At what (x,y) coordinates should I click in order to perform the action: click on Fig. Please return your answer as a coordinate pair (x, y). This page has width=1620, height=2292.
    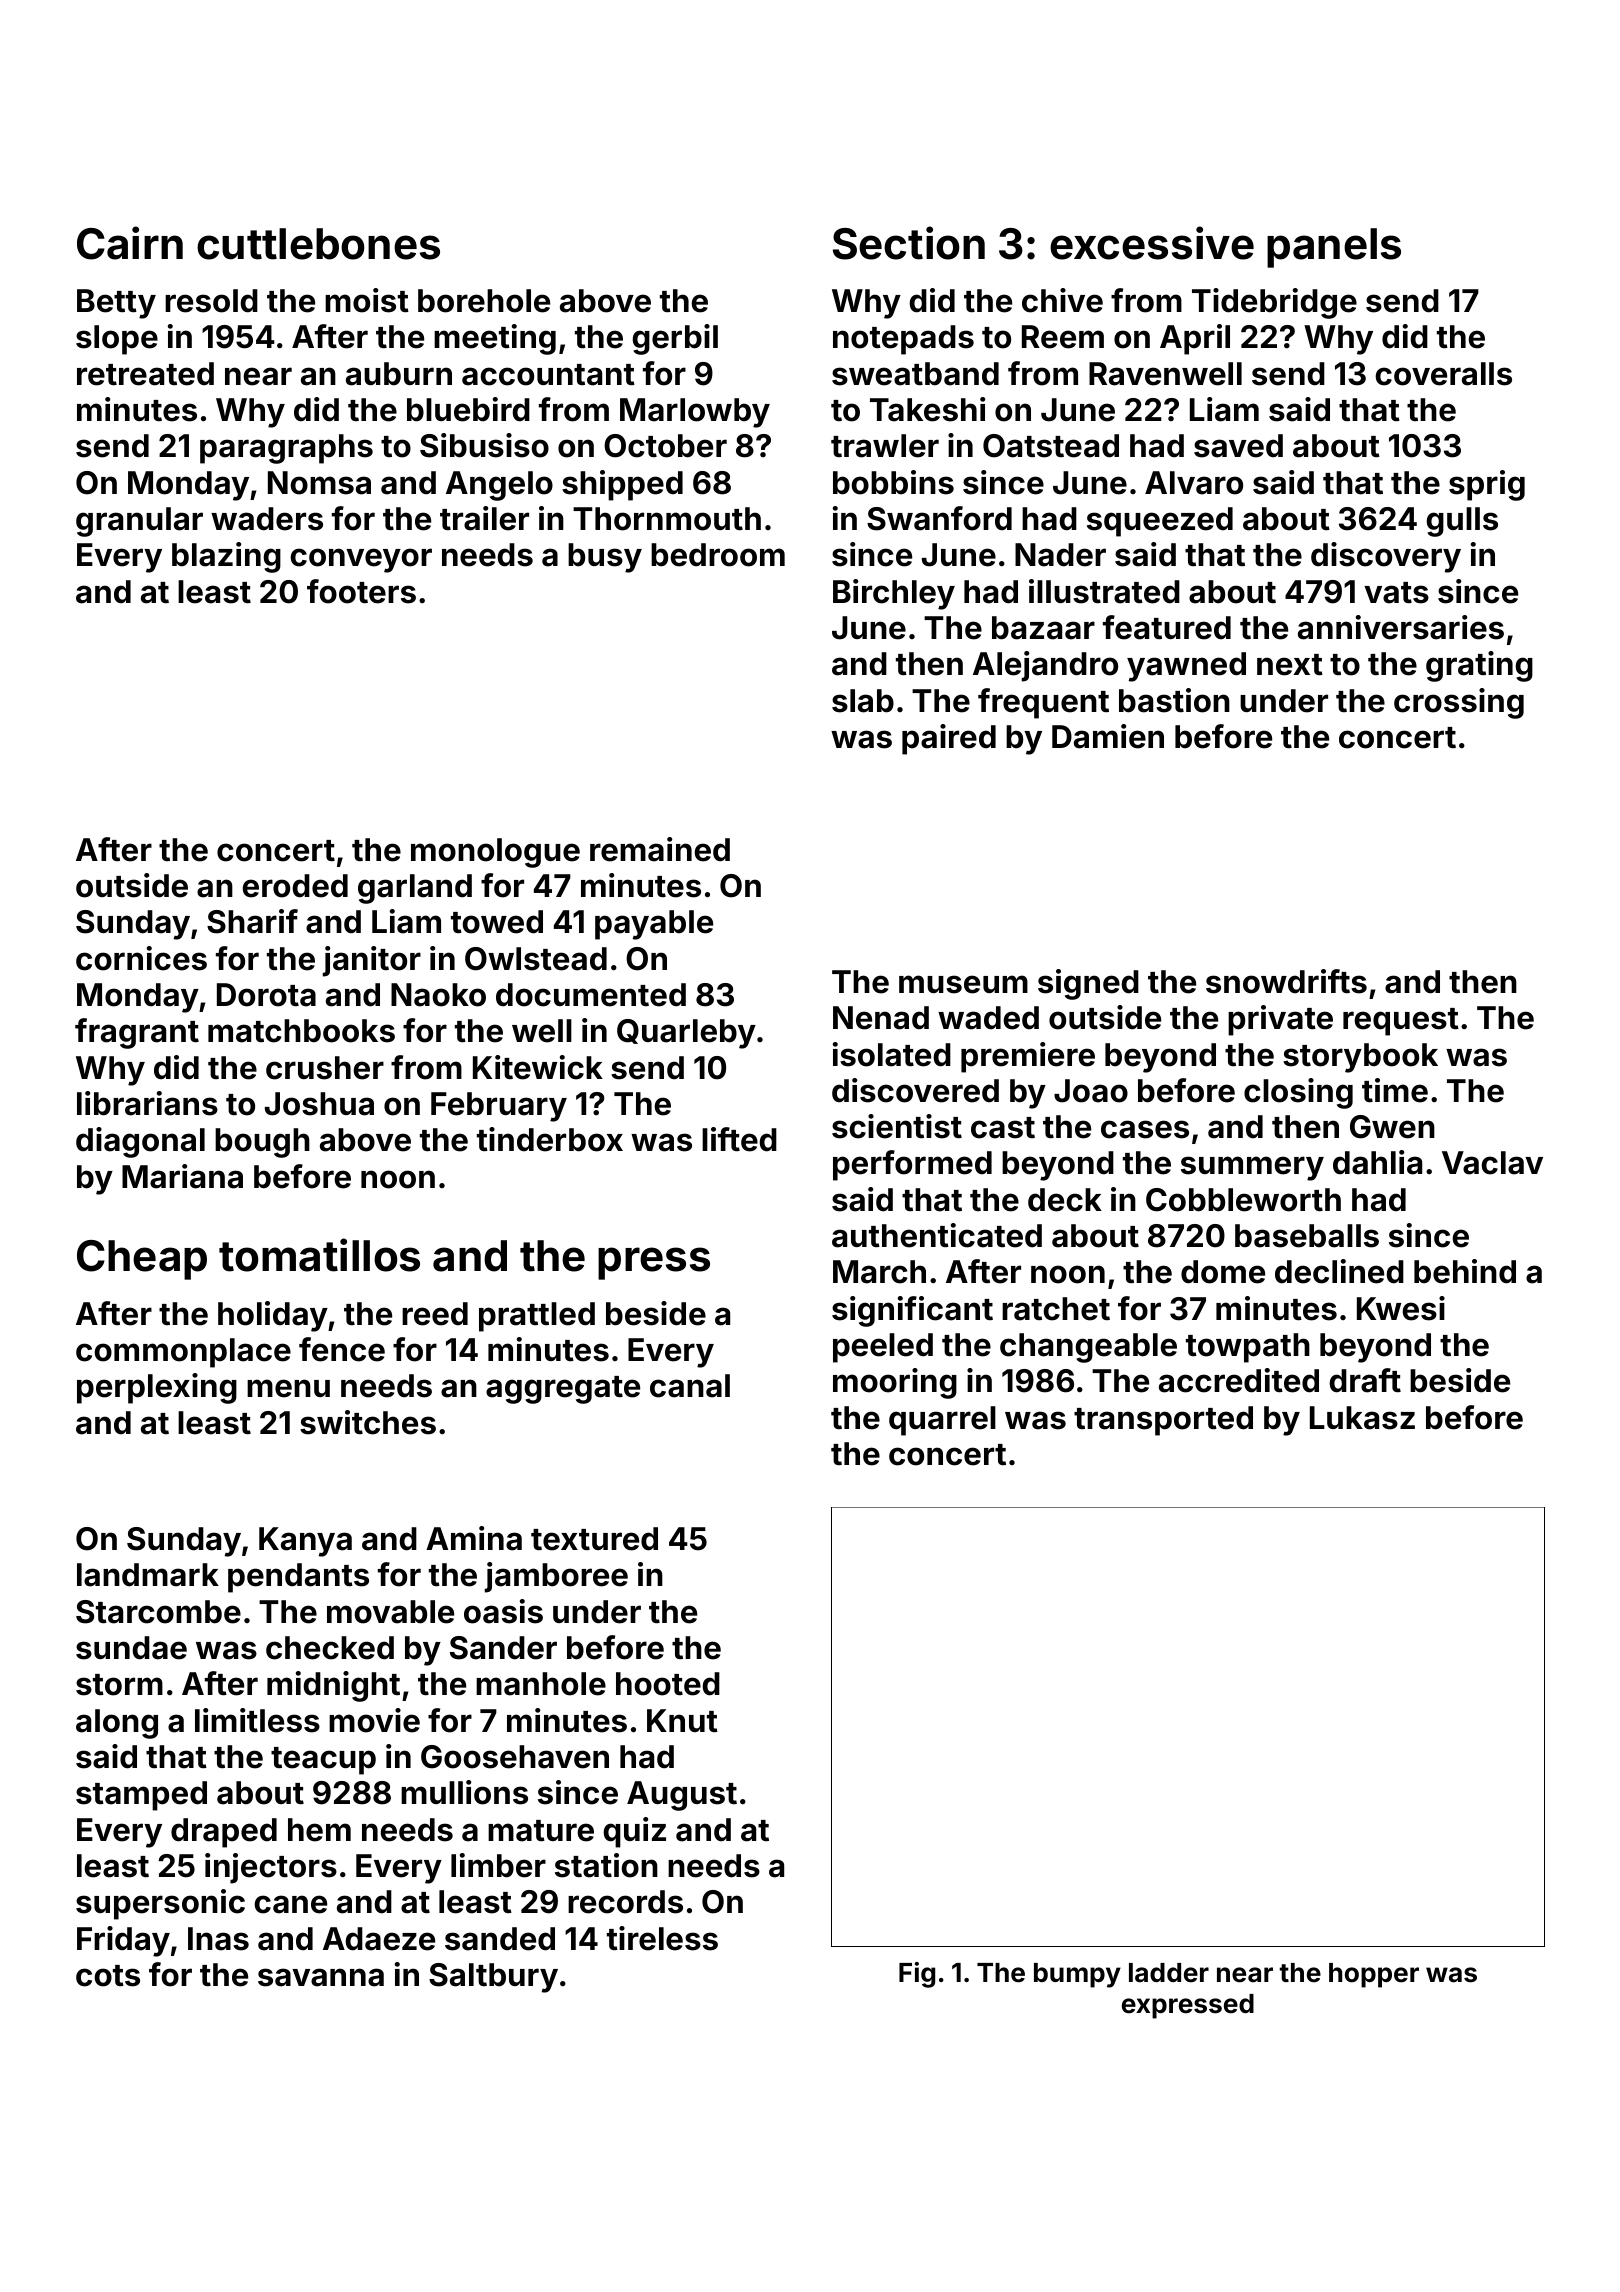
    Looking at the image, I should click on (917, 1975).
